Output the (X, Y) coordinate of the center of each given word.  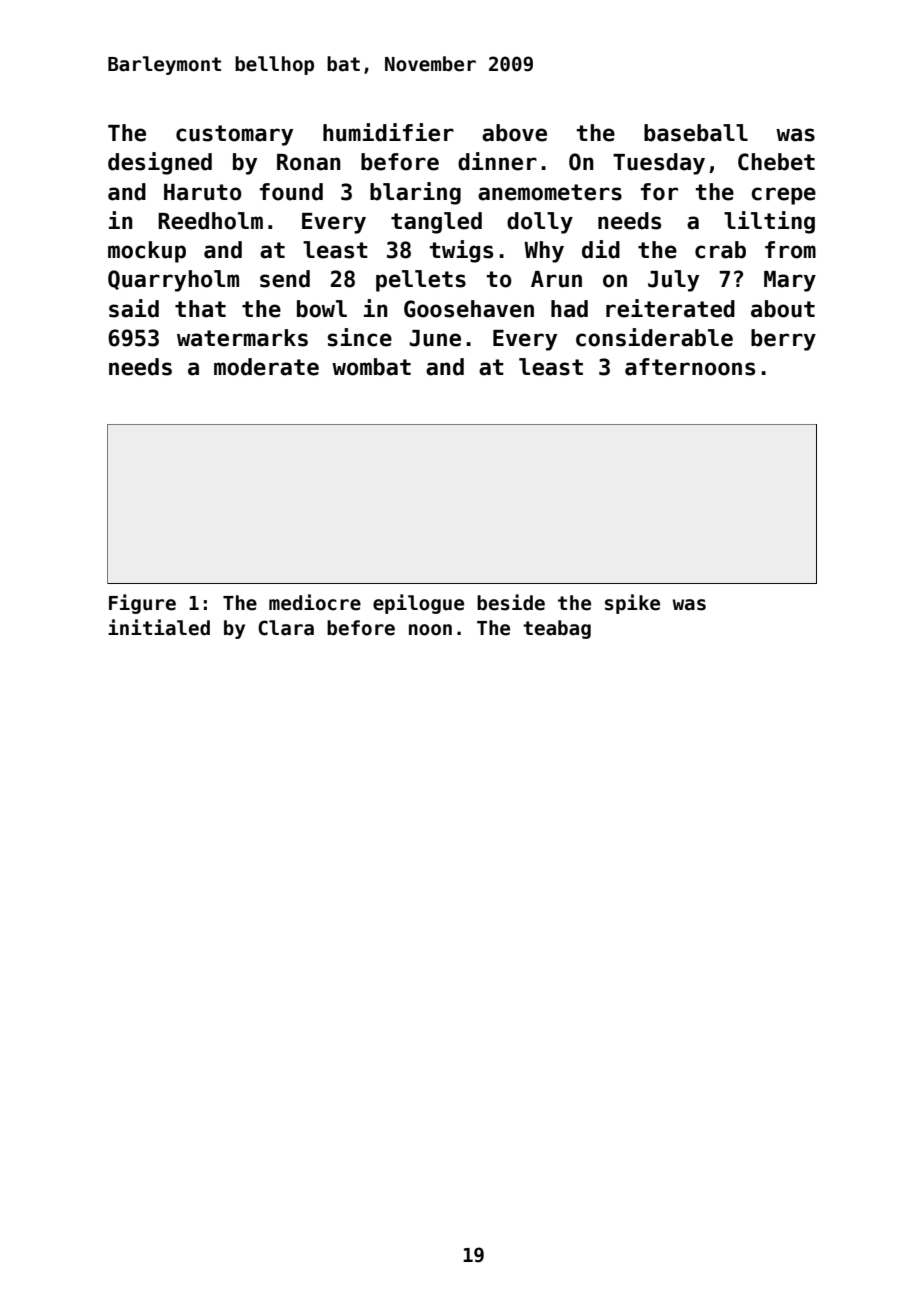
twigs (461, 251)
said (134, 308)
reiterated (670, 308)
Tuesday (659, 164)
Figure (142, 604)
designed (160, 163)
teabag (557, 629)
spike (632, 604)
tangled (436, 223)
